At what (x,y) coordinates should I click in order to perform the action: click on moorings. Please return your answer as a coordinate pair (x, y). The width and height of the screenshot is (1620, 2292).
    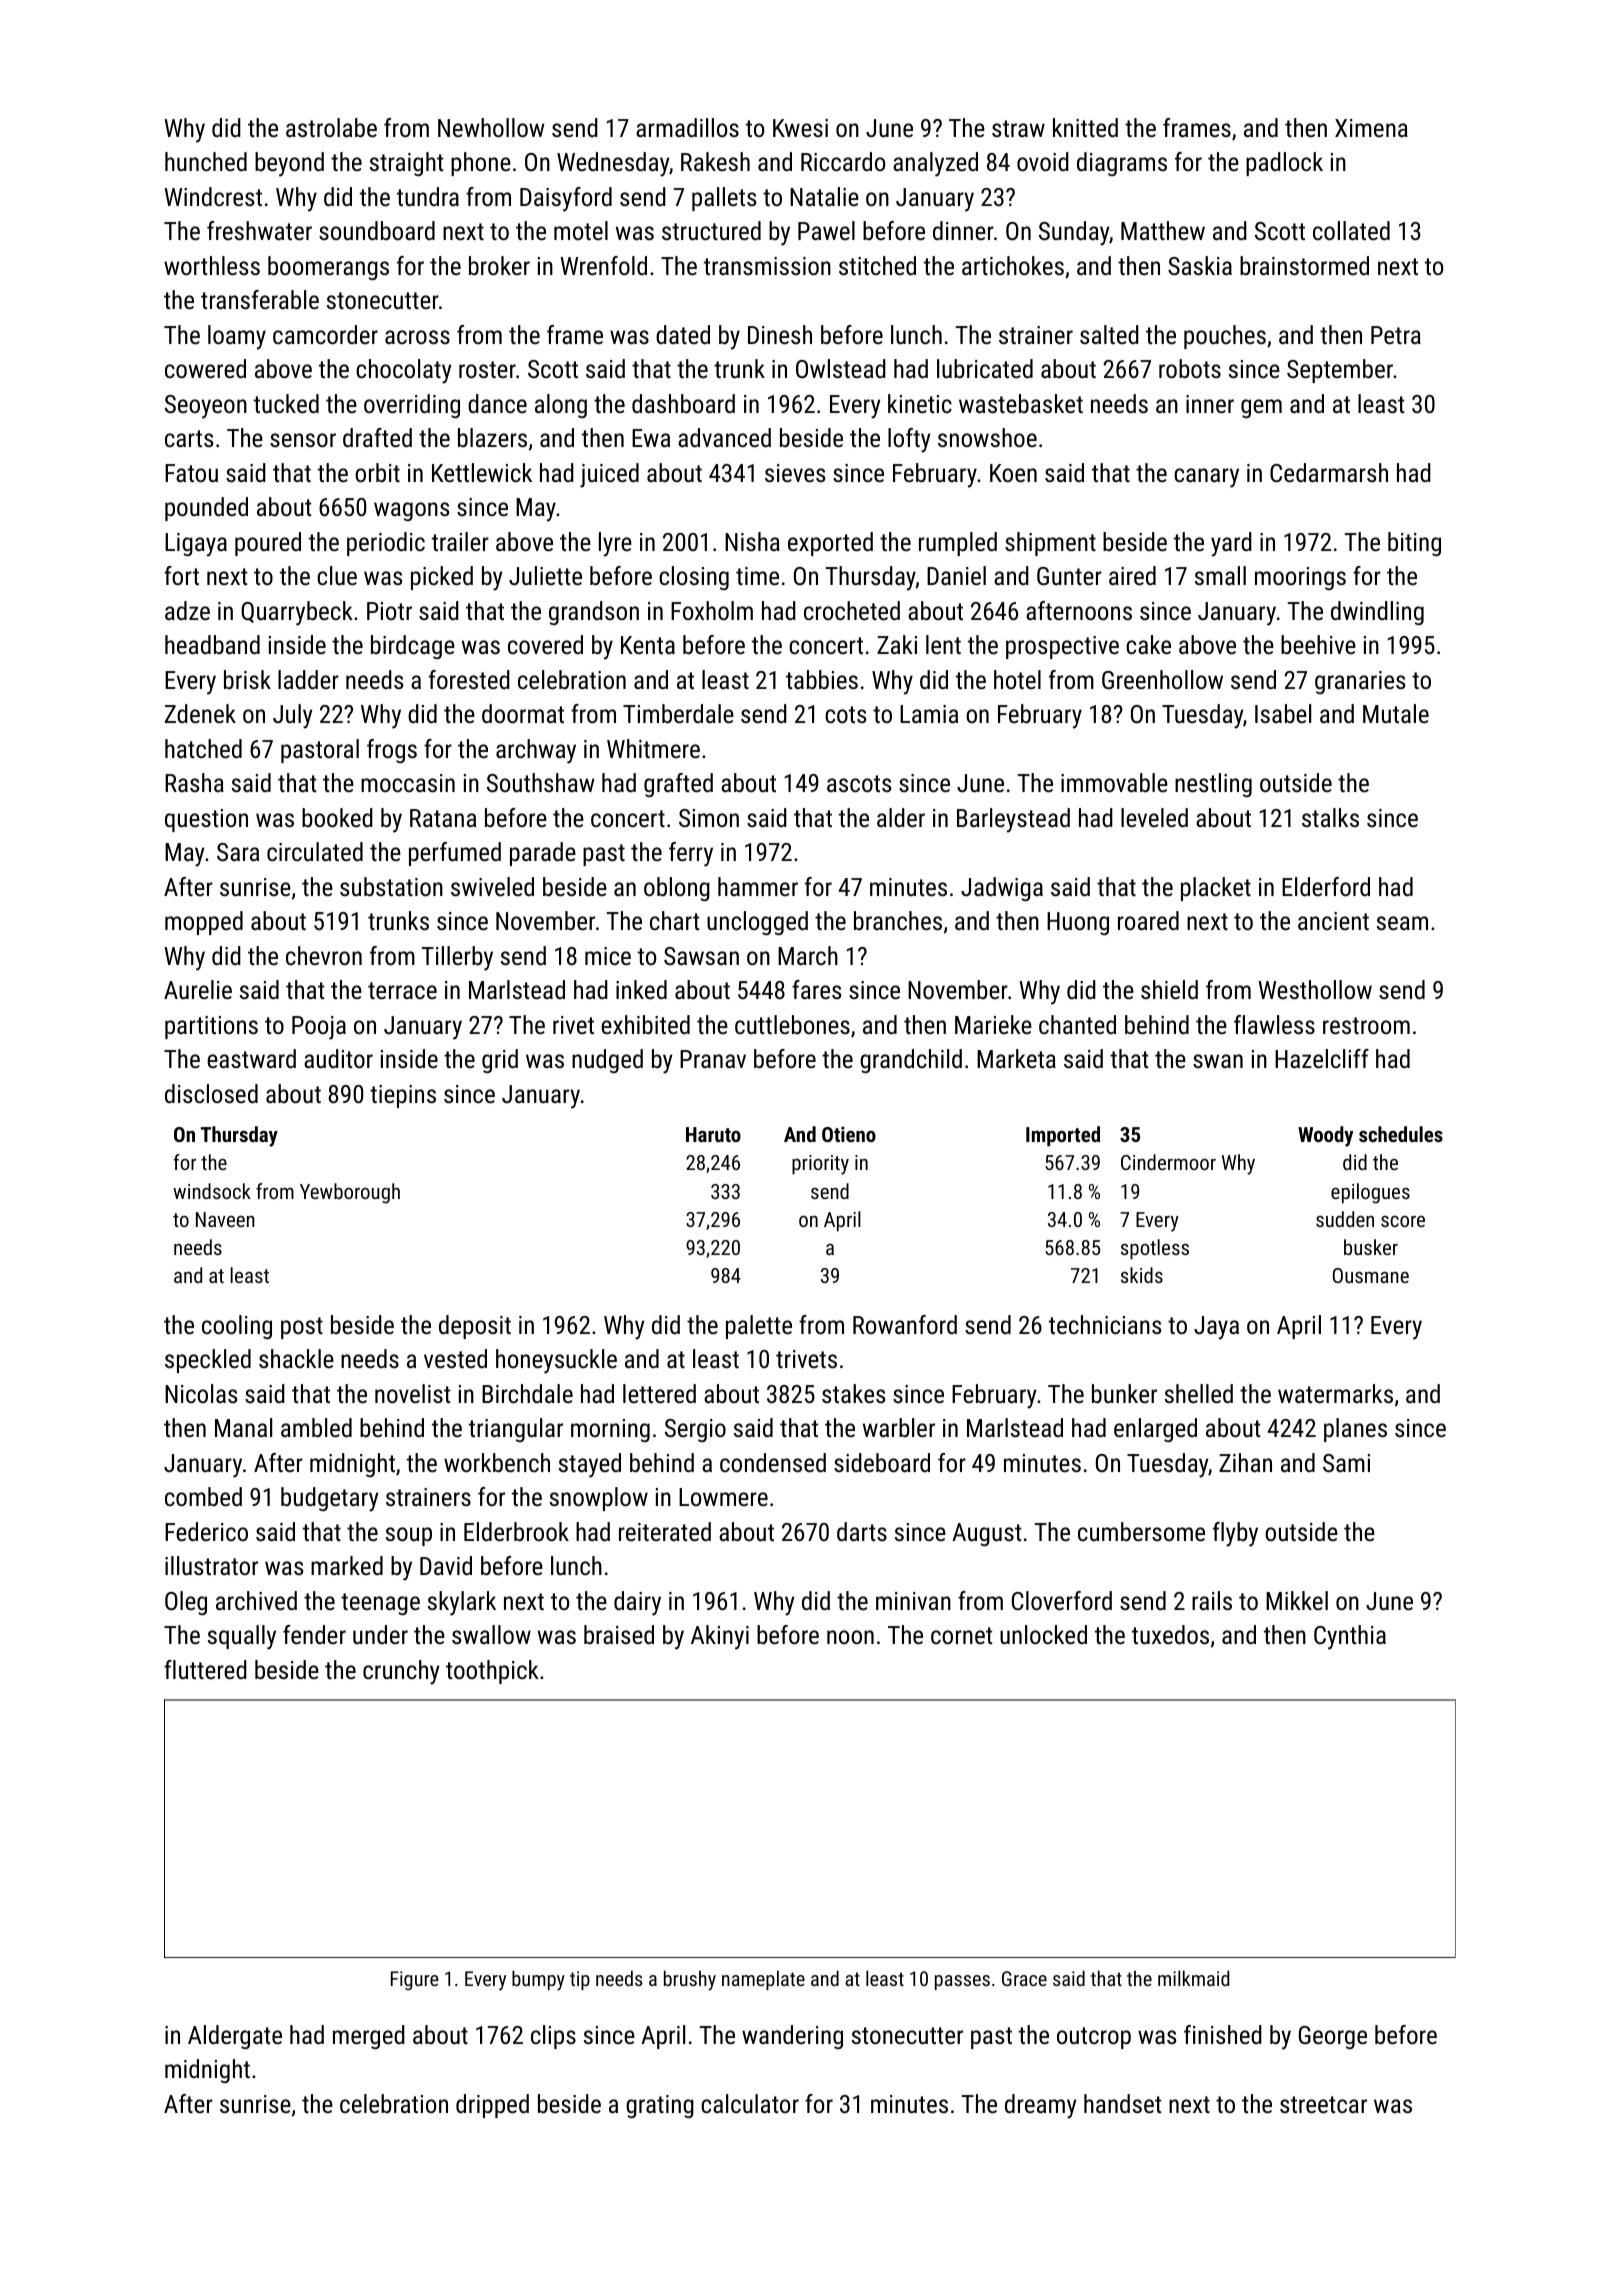
    Looking at the image, I should click on (1300, 578).
